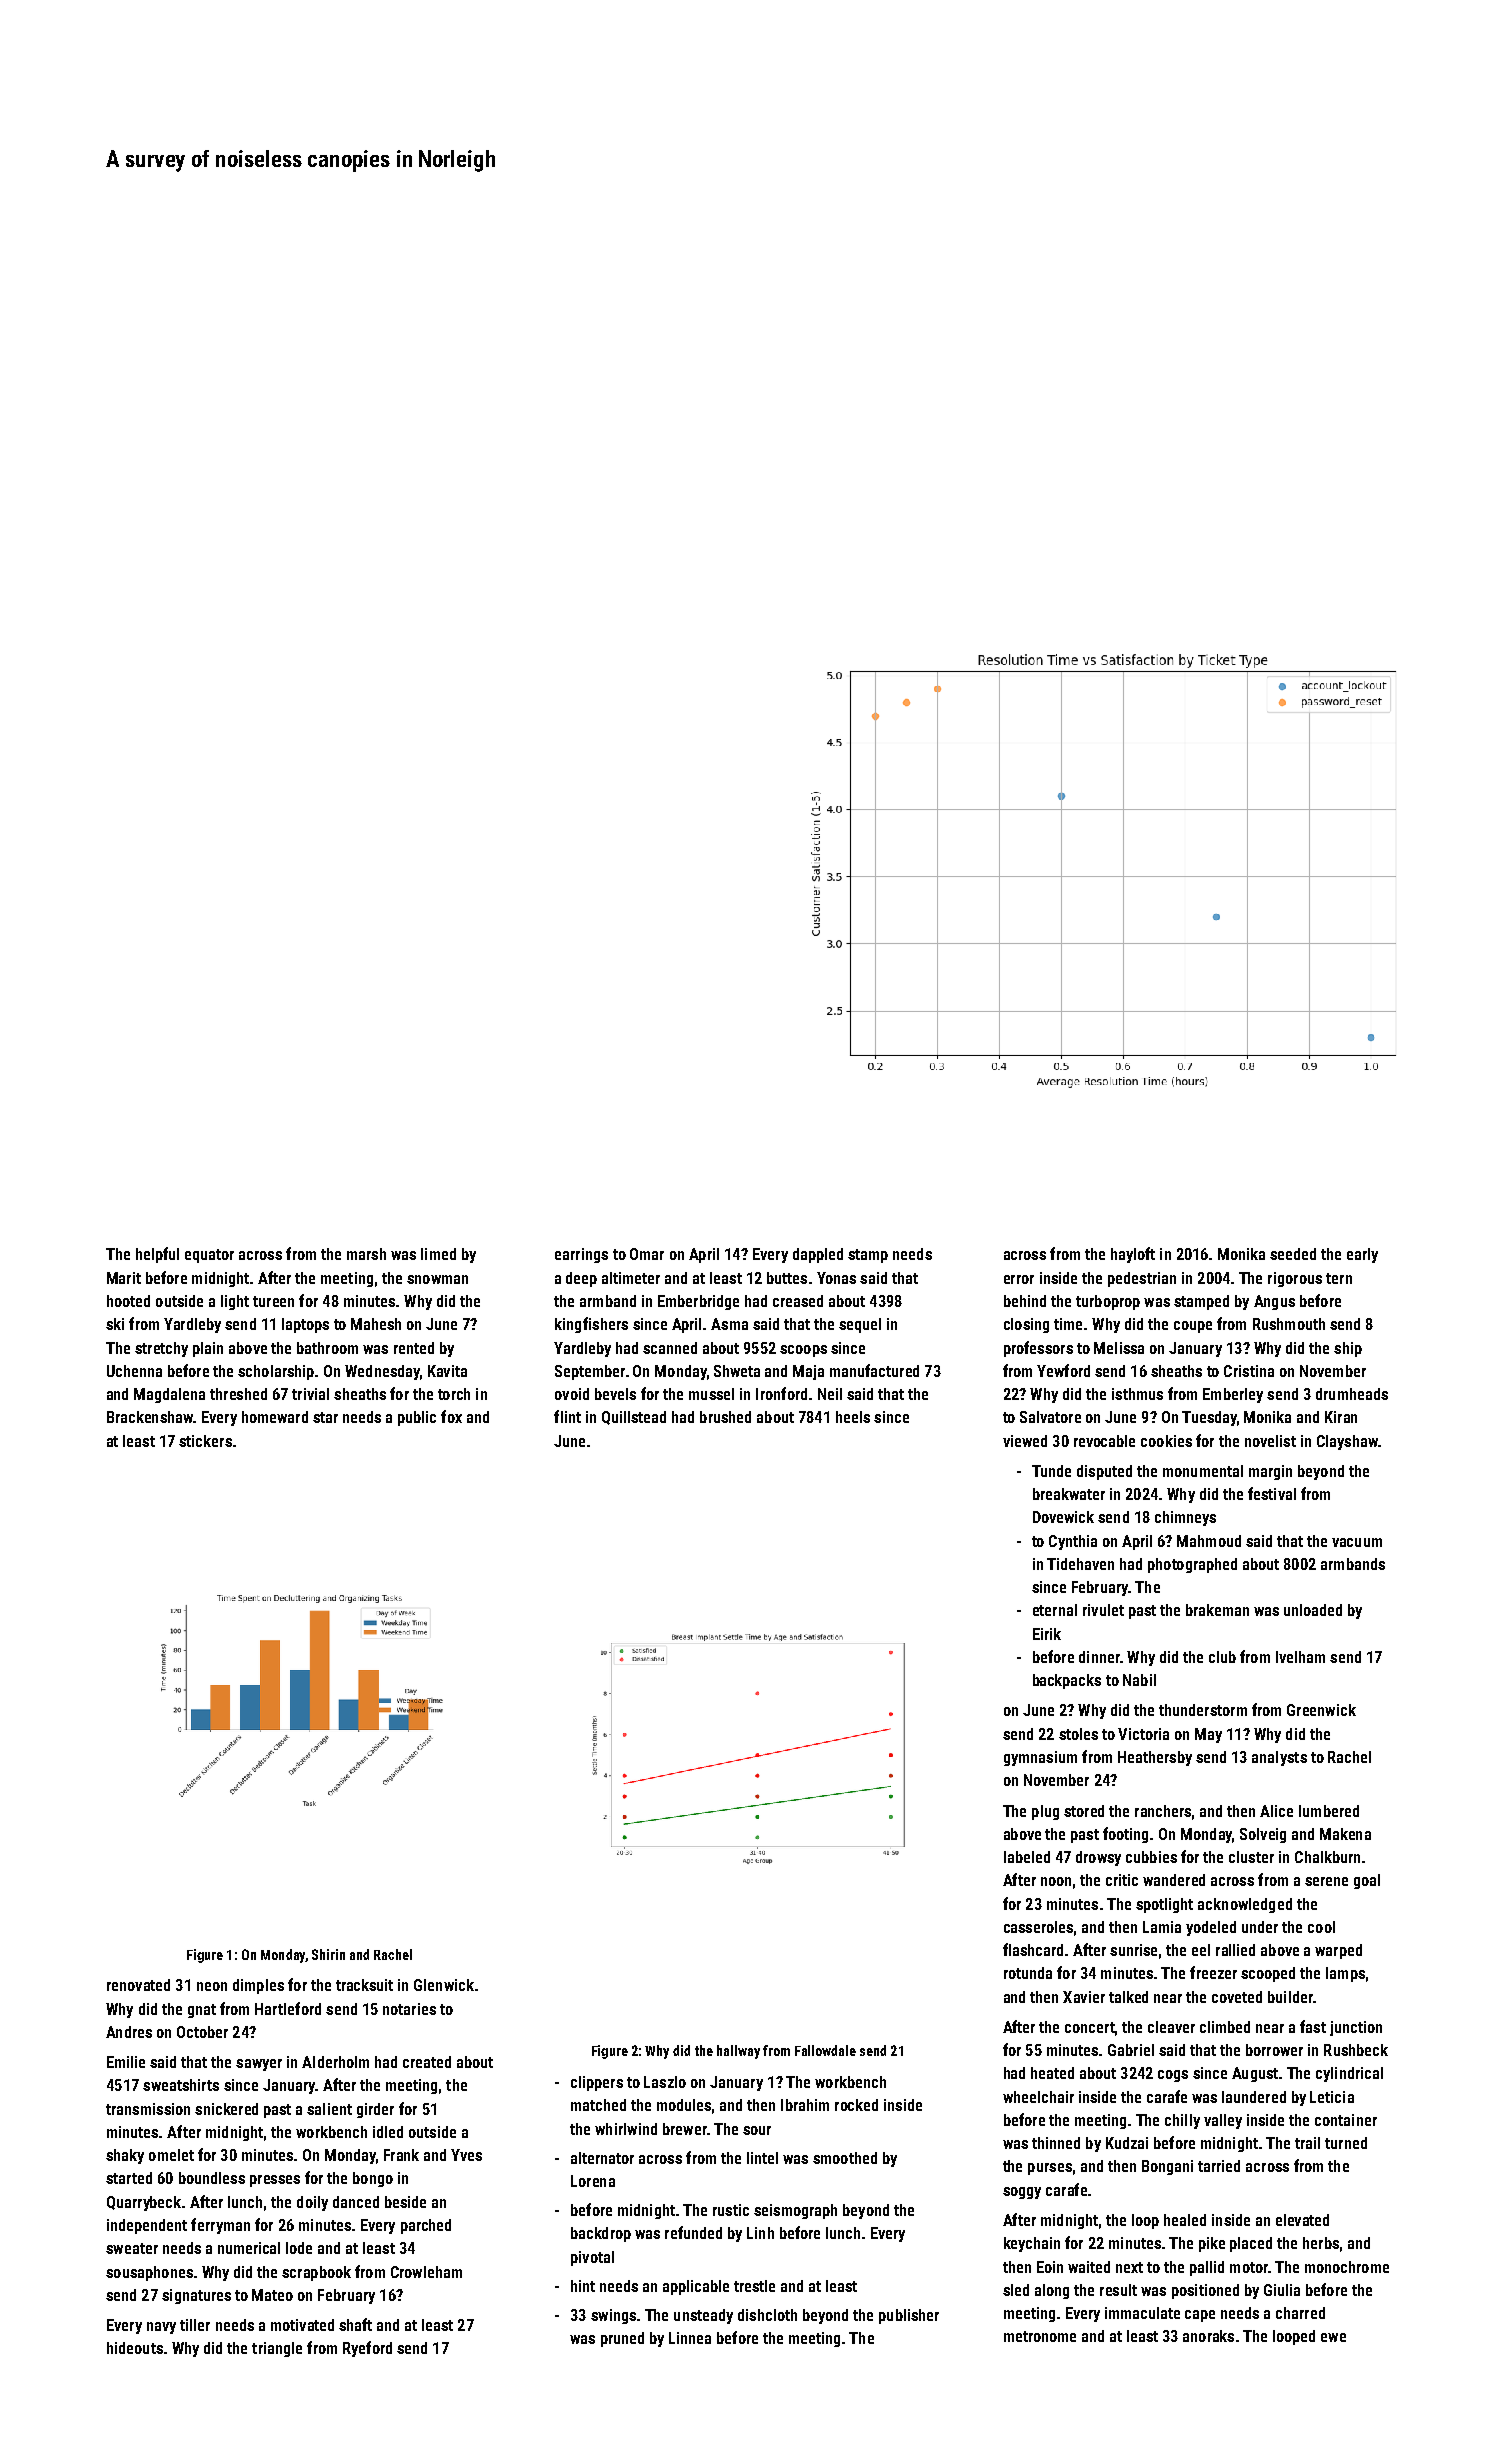 This screenshot has height=2464, width=1496. What do you see at coordinates (1056, 1881) in the screenshot?
I see `noon` at bounding box center [1056, 1881].
